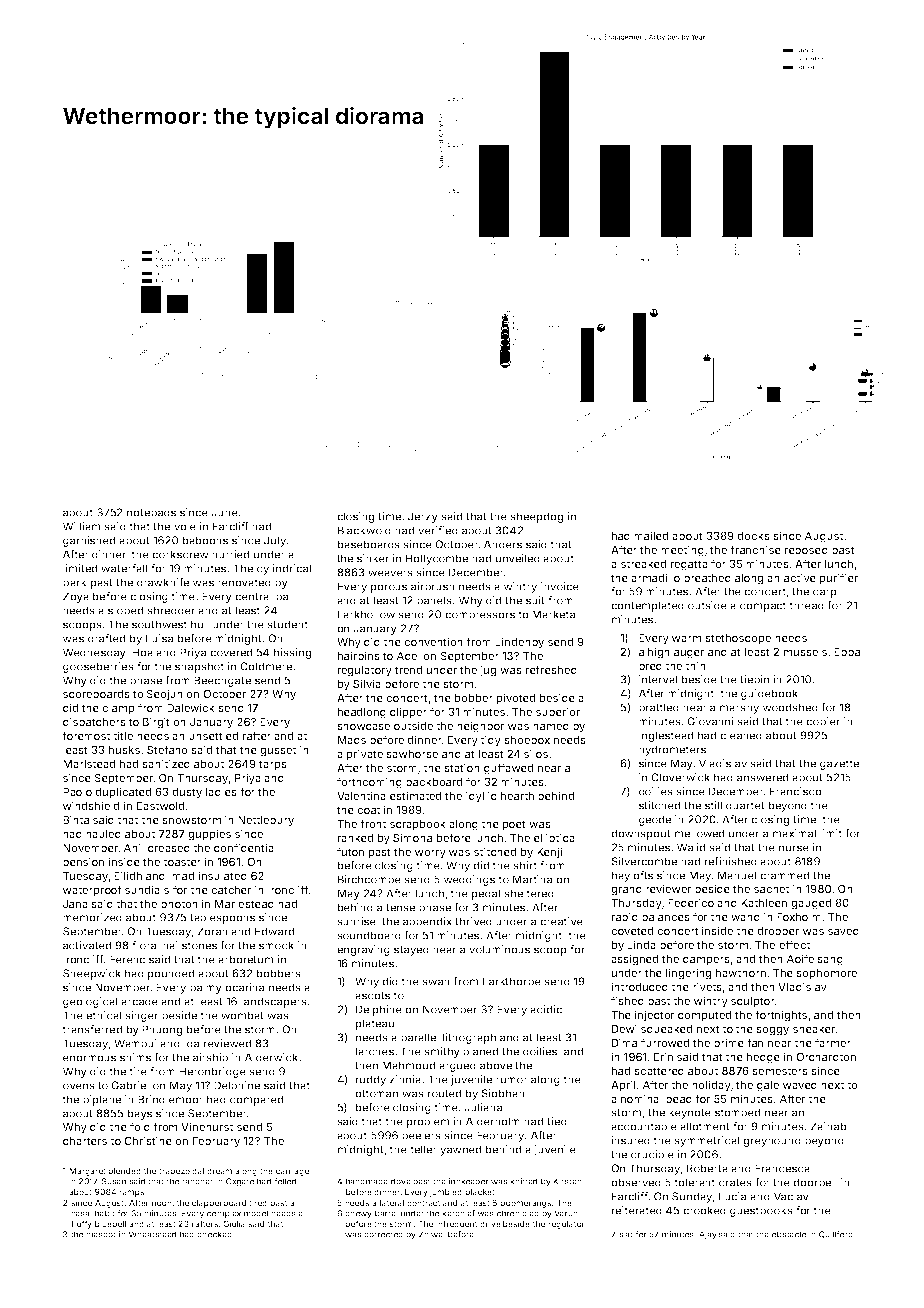 This document has height=1308, width=924. Describe the element at coordinates (546, 1009) in the document. I see `acidic` at that location.
